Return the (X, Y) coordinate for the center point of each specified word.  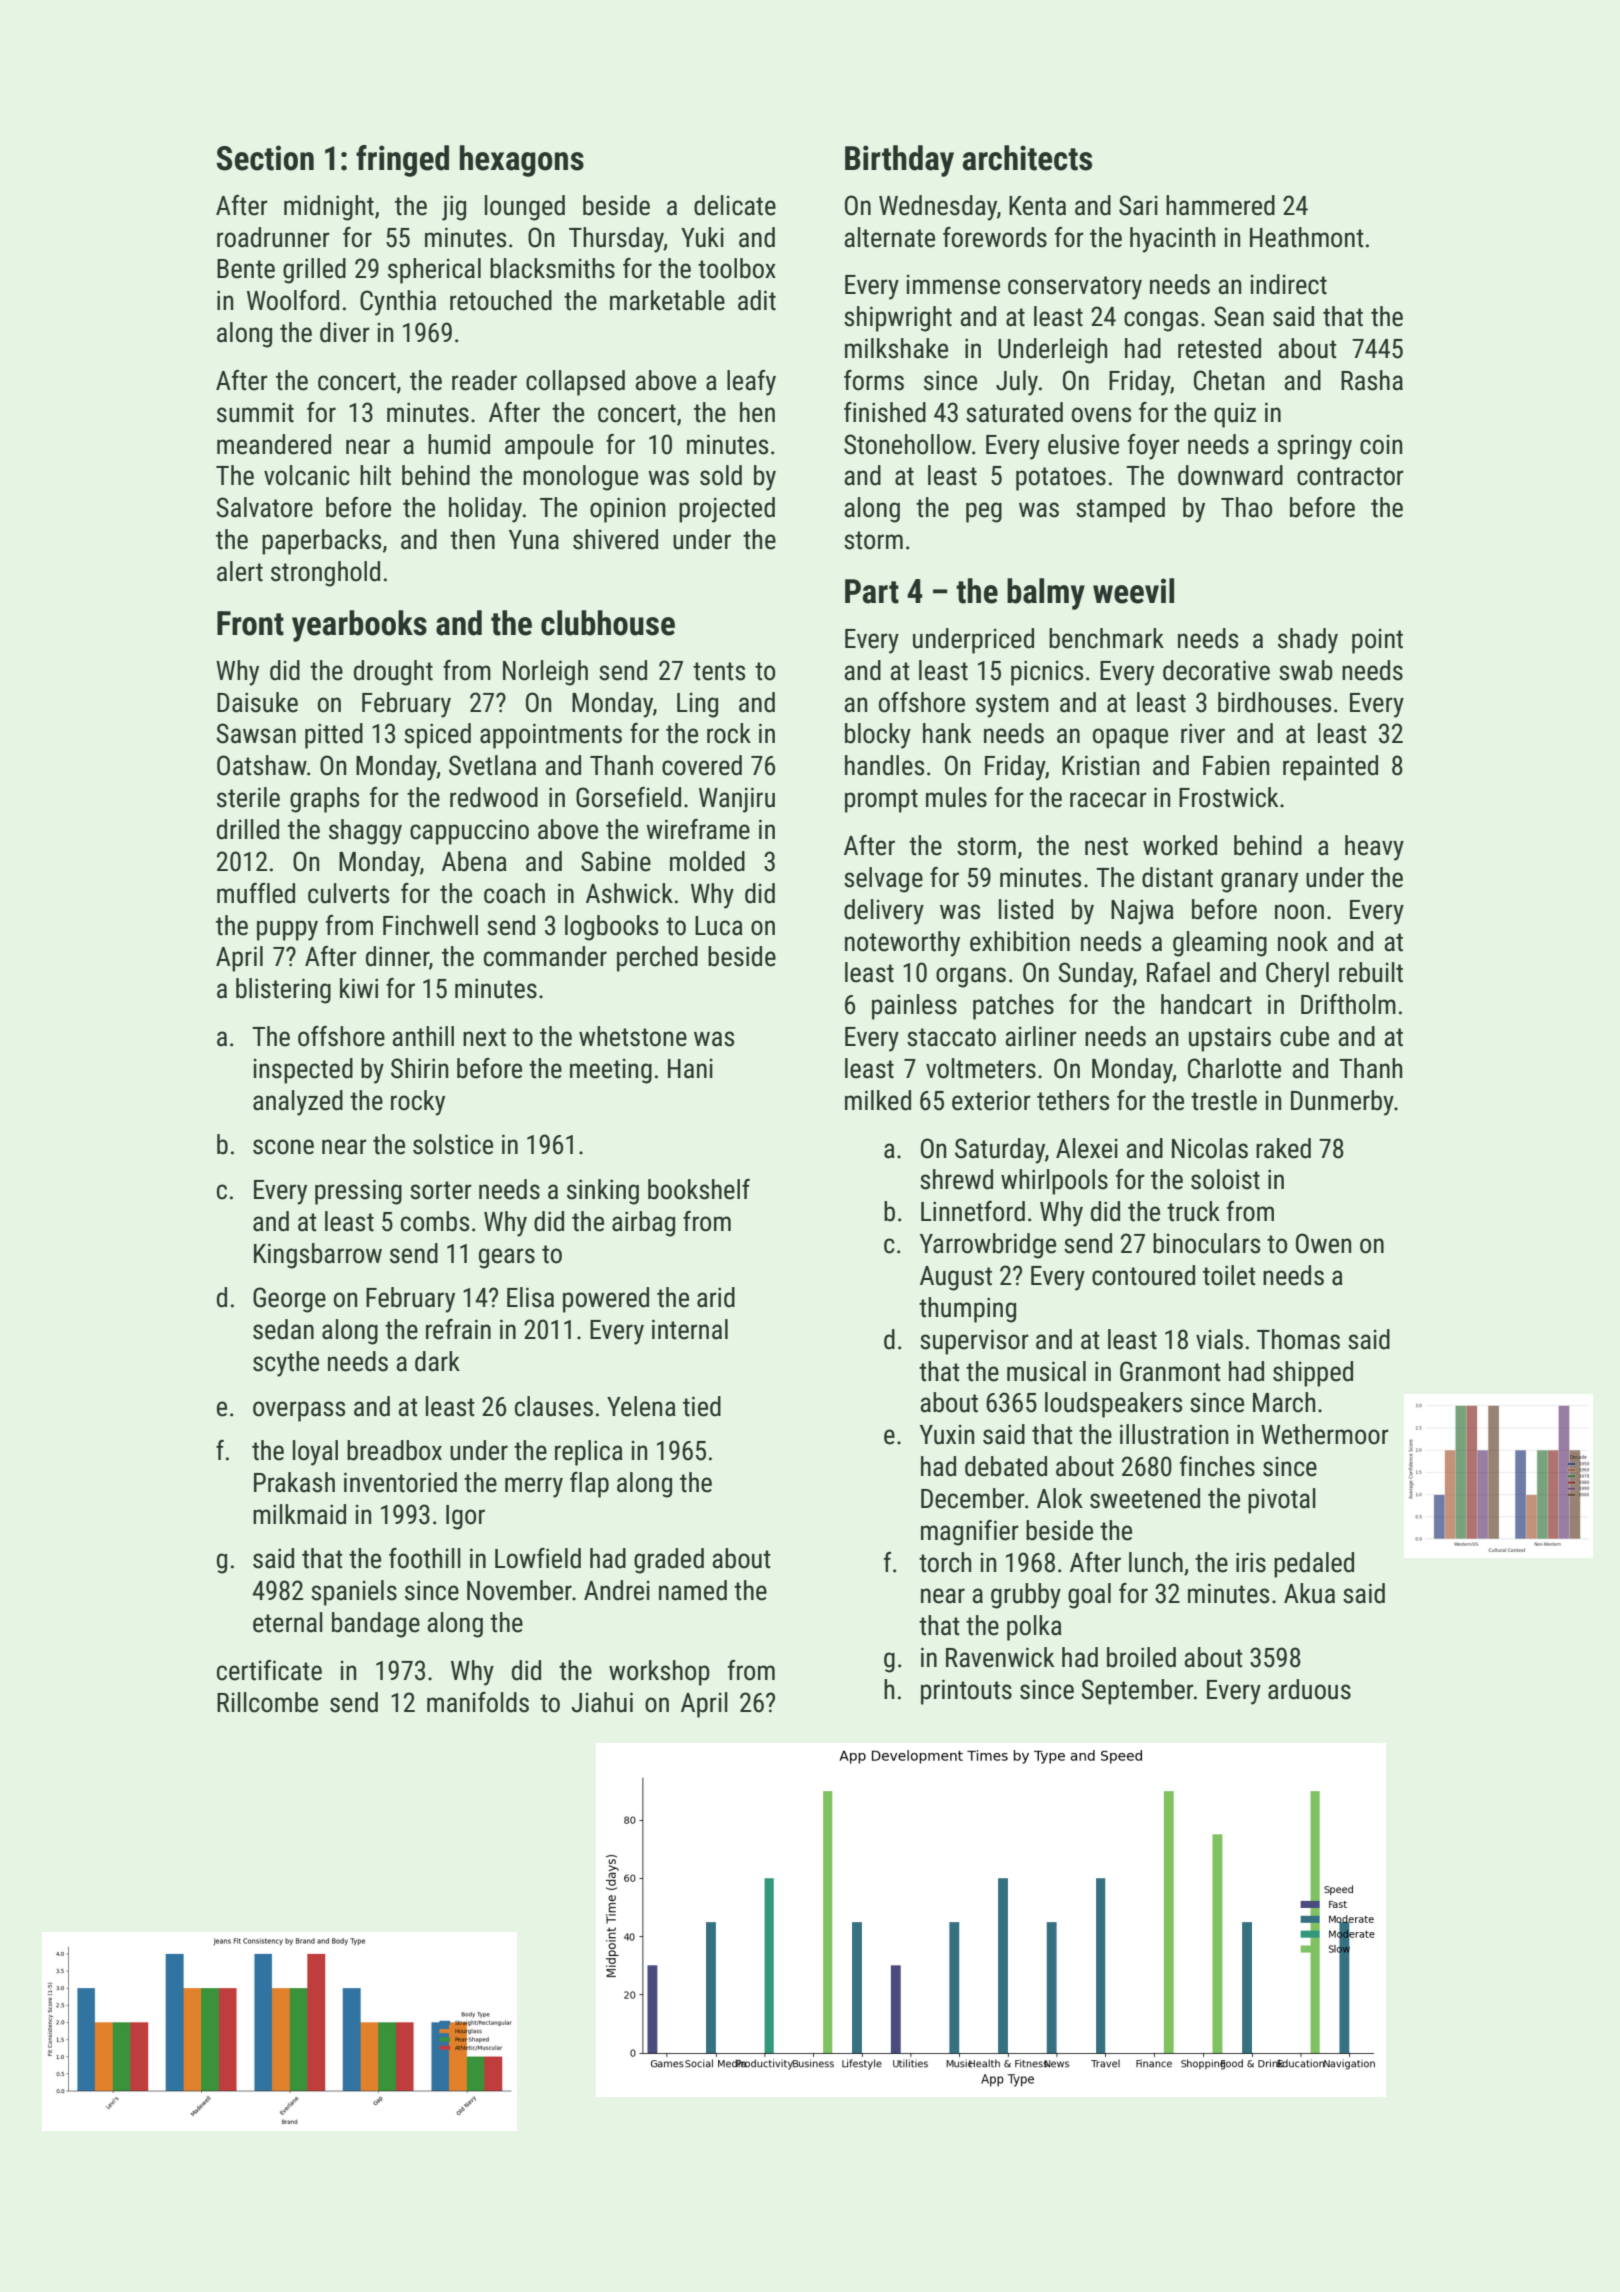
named (693, 1590)
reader (484, 380)
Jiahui (602, 1702)
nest (1106, 846)
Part (872, 591)
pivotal (1282, 1501)
